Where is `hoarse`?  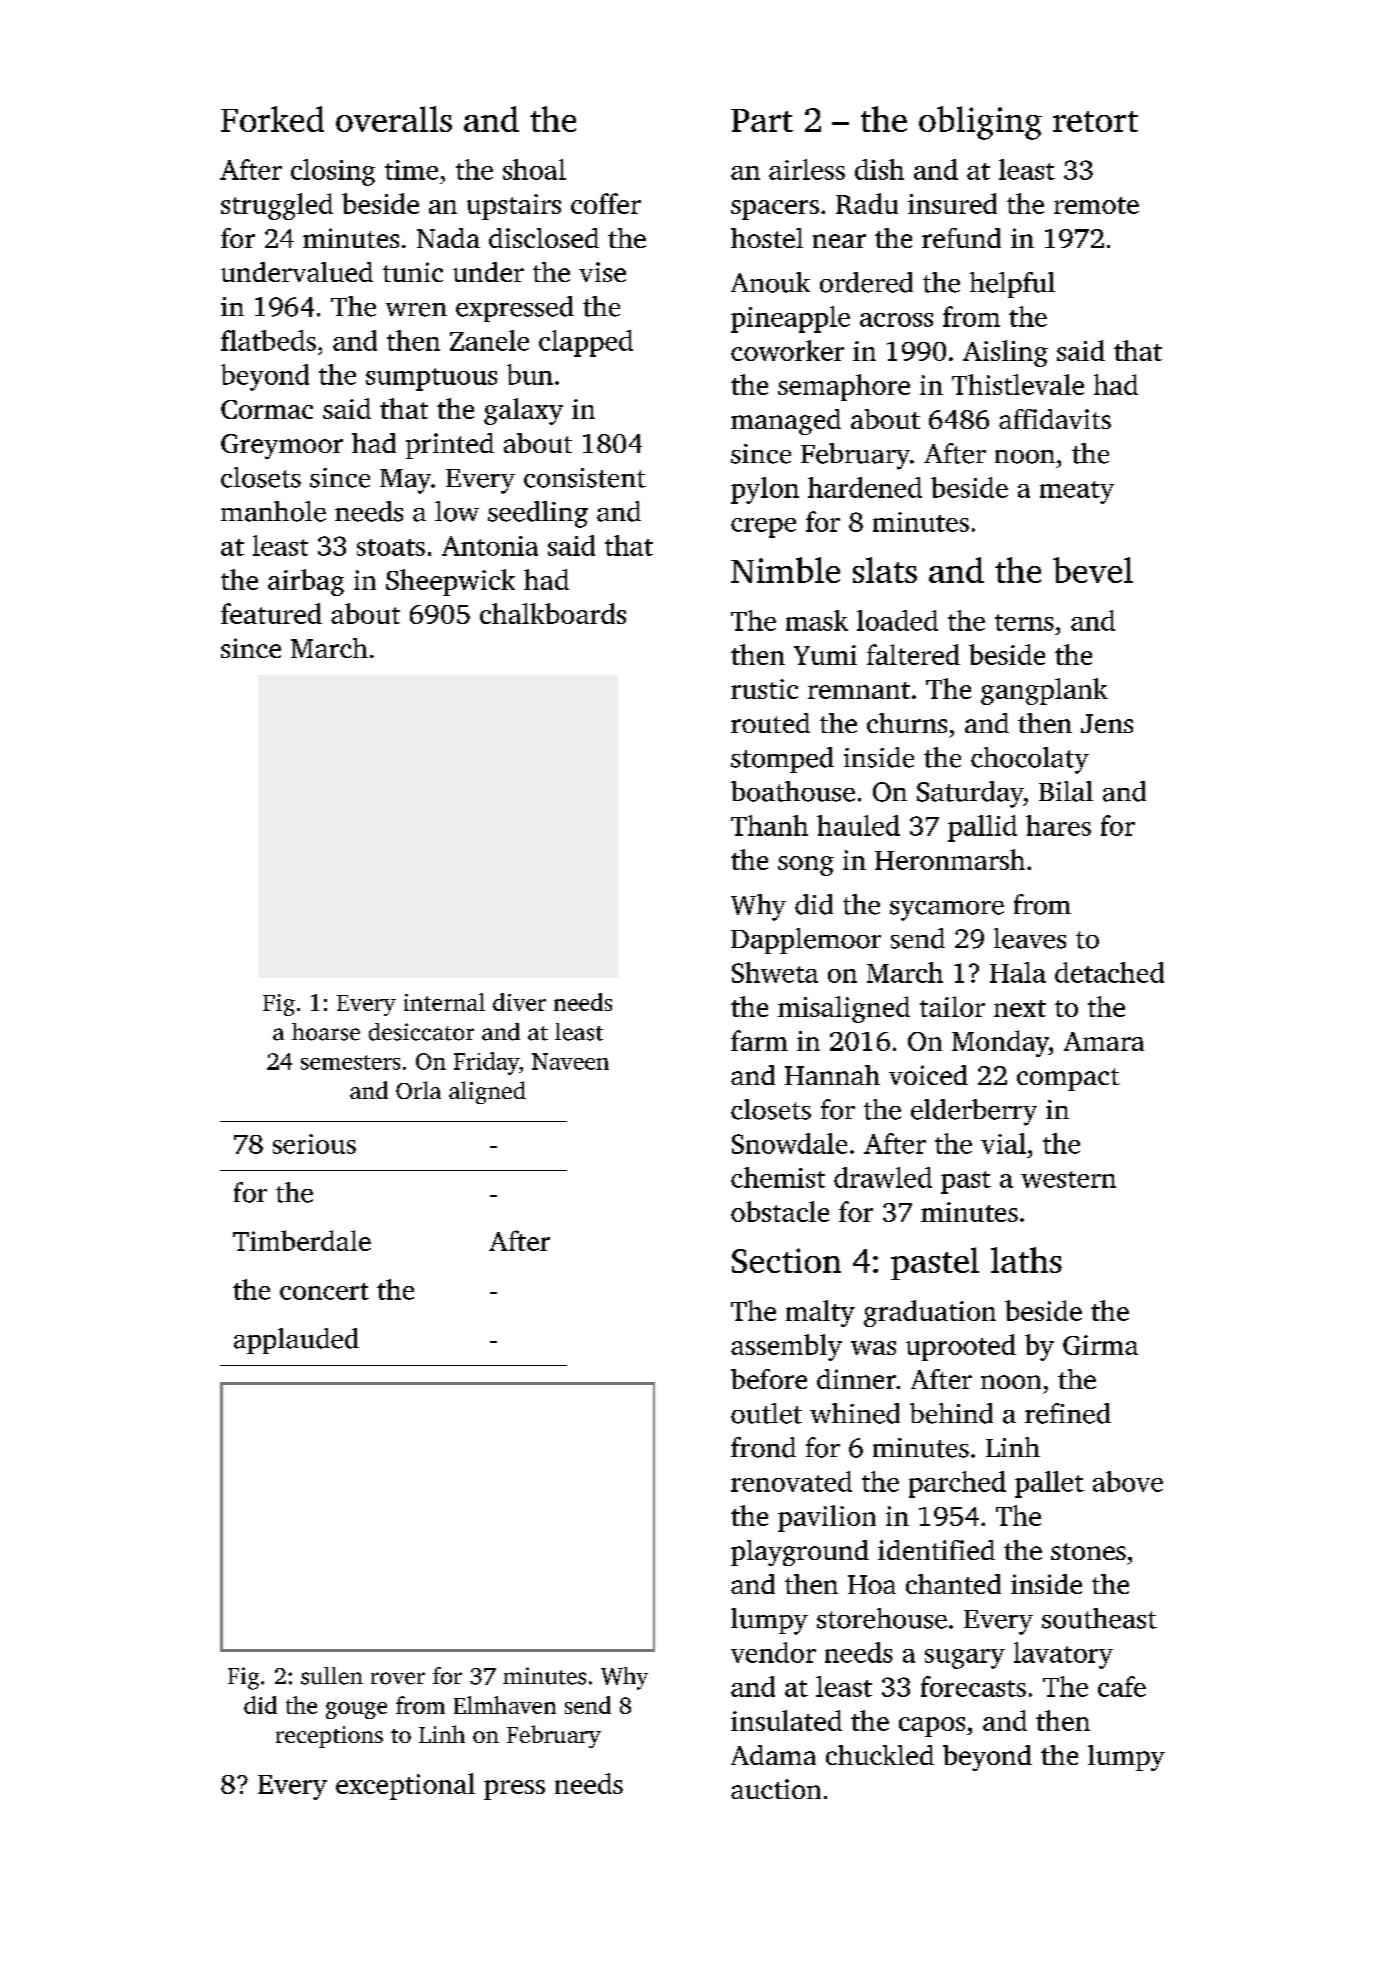
hoarse is located at coordinates (326, 1032).
